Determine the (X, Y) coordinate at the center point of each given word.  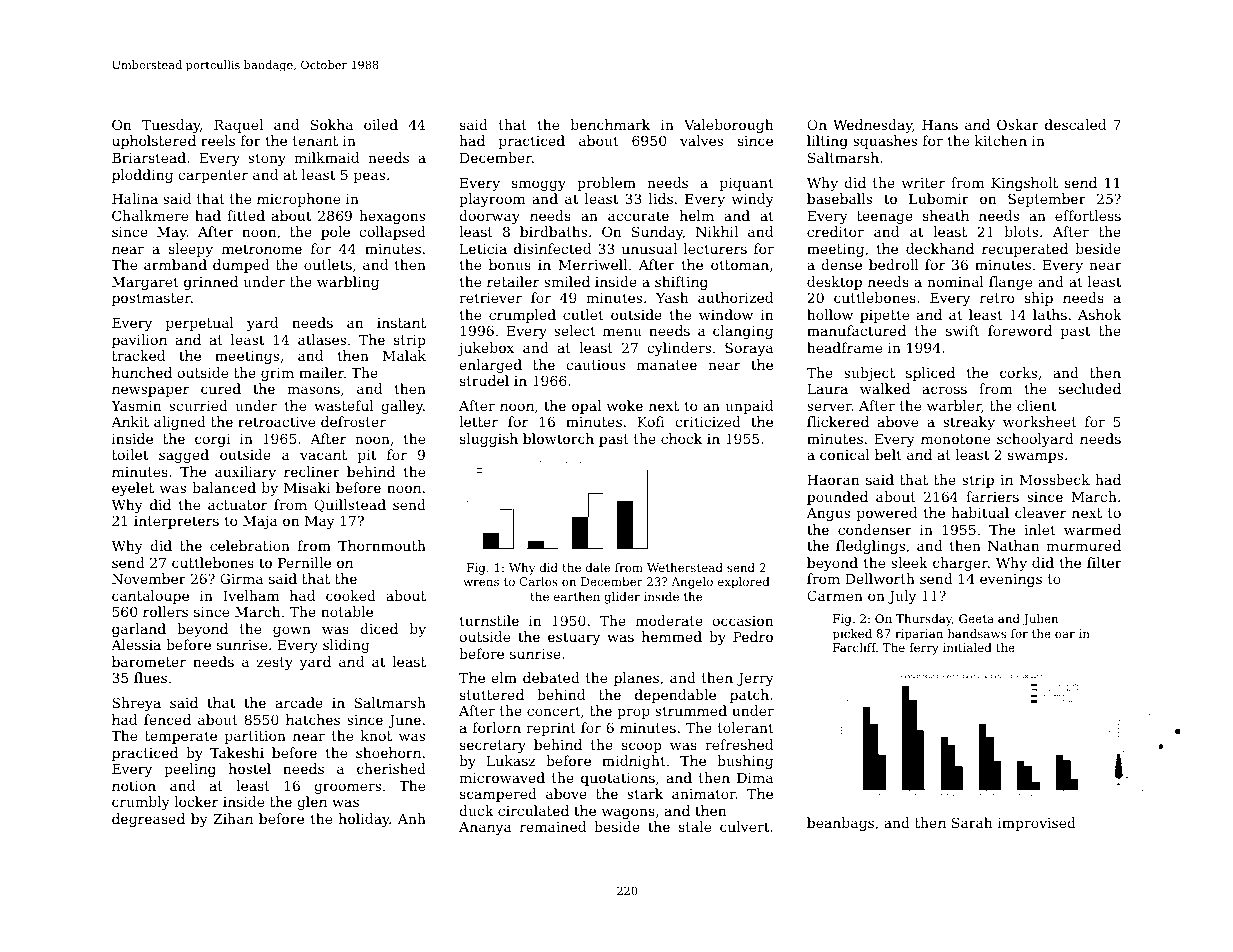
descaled (1075, 124)
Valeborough (729, 126)
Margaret (145, 283)
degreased (148, 820)
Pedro (753, 636)
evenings (1011, 580)
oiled (381, 124)
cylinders (679, 349)
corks (1018, 372)
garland (139, 630)
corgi (213, 440)
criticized (708, 421)
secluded (1090, 388)
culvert (744, 826)
